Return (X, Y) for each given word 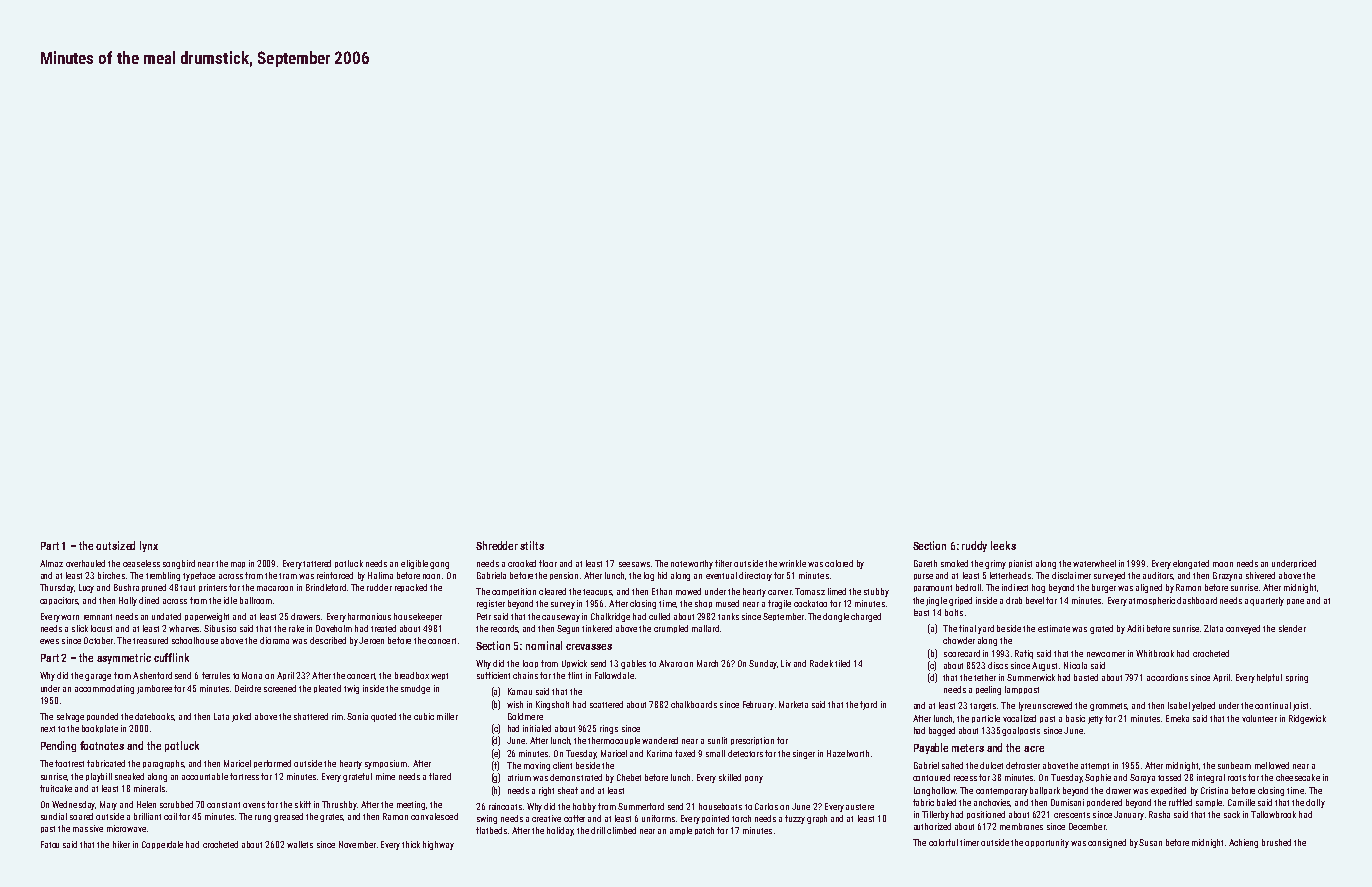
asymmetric (124, 658)
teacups (598, 592)
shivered (1260, 575)
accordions (1167, 677)
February (758, 705)
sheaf (568, 790)
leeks (1003, 545)
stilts (532, 545)
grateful (357, 777)
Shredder (497, 545)
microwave (126, 828)
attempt (1095, 766)
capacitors (59, 601)
